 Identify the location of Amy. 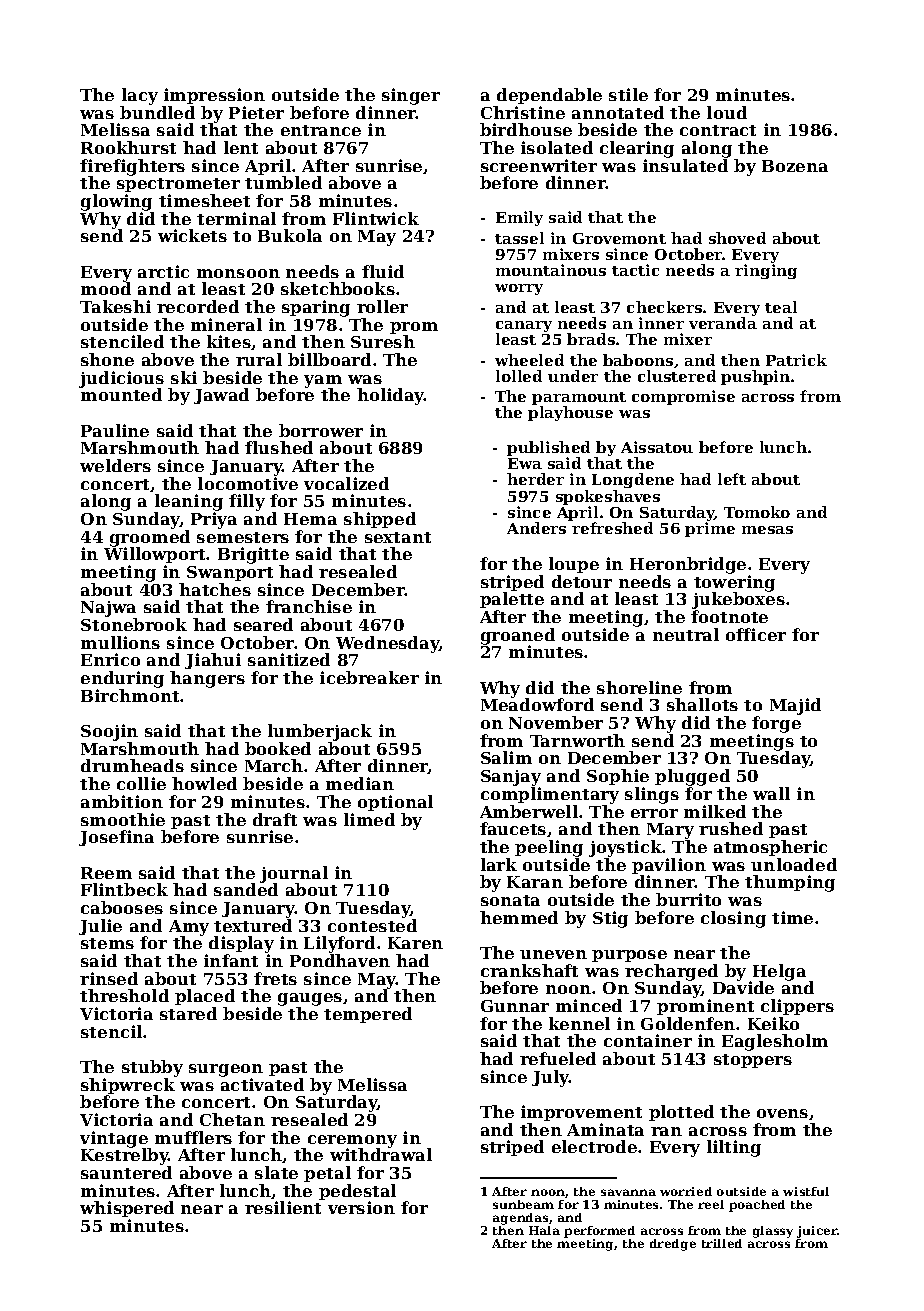
(189, 928).
